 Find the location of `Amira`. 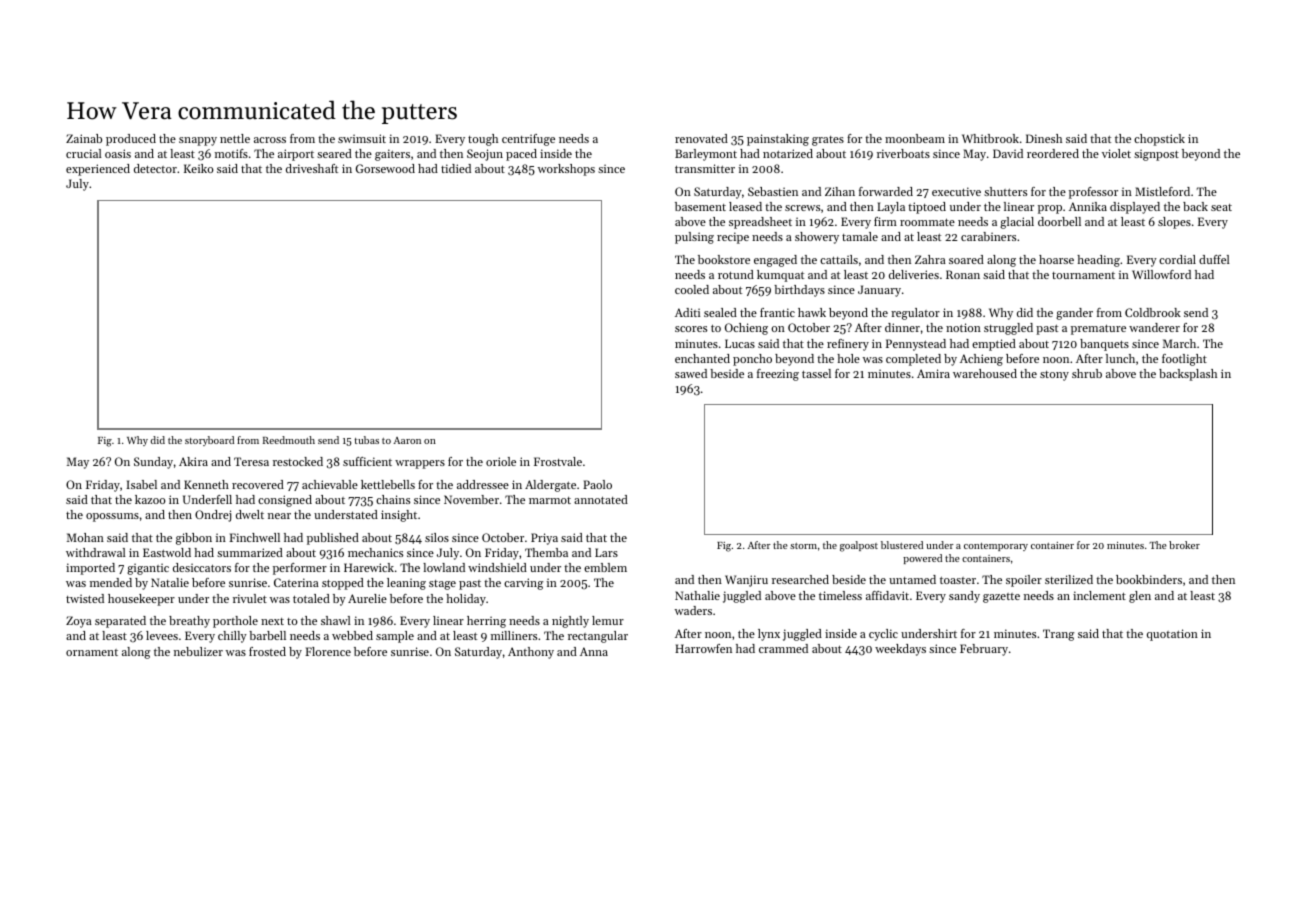

Amira is located at coordinates (933, 373).
